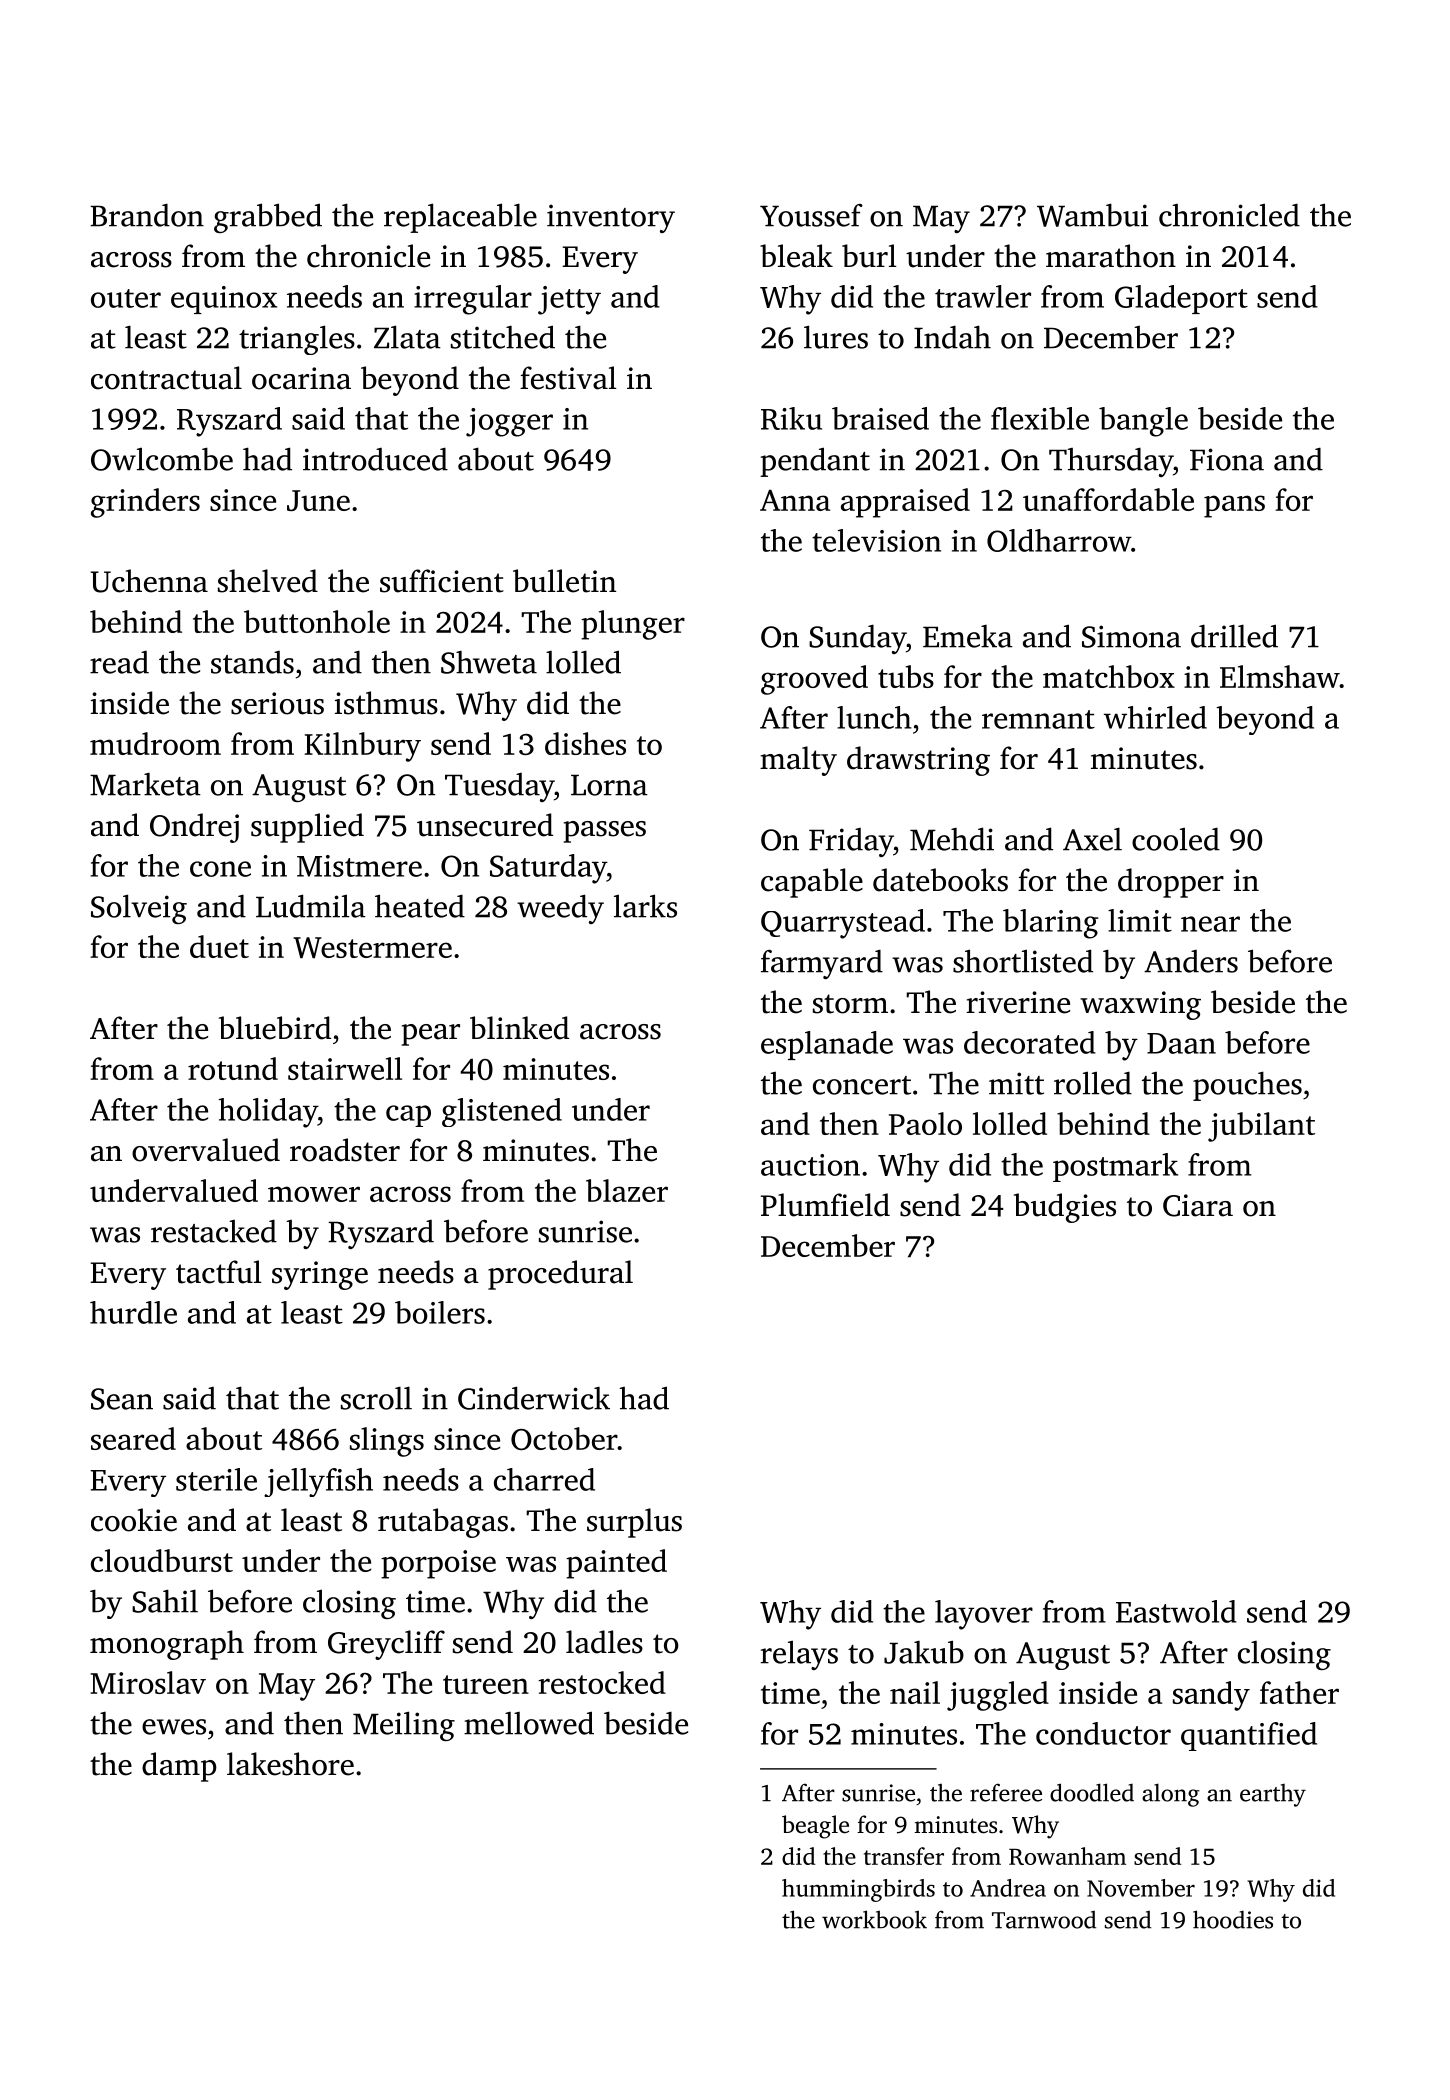 The width and height of the screenshot is (1450, 2100). I want to click on contractual, so click(166, 378).
